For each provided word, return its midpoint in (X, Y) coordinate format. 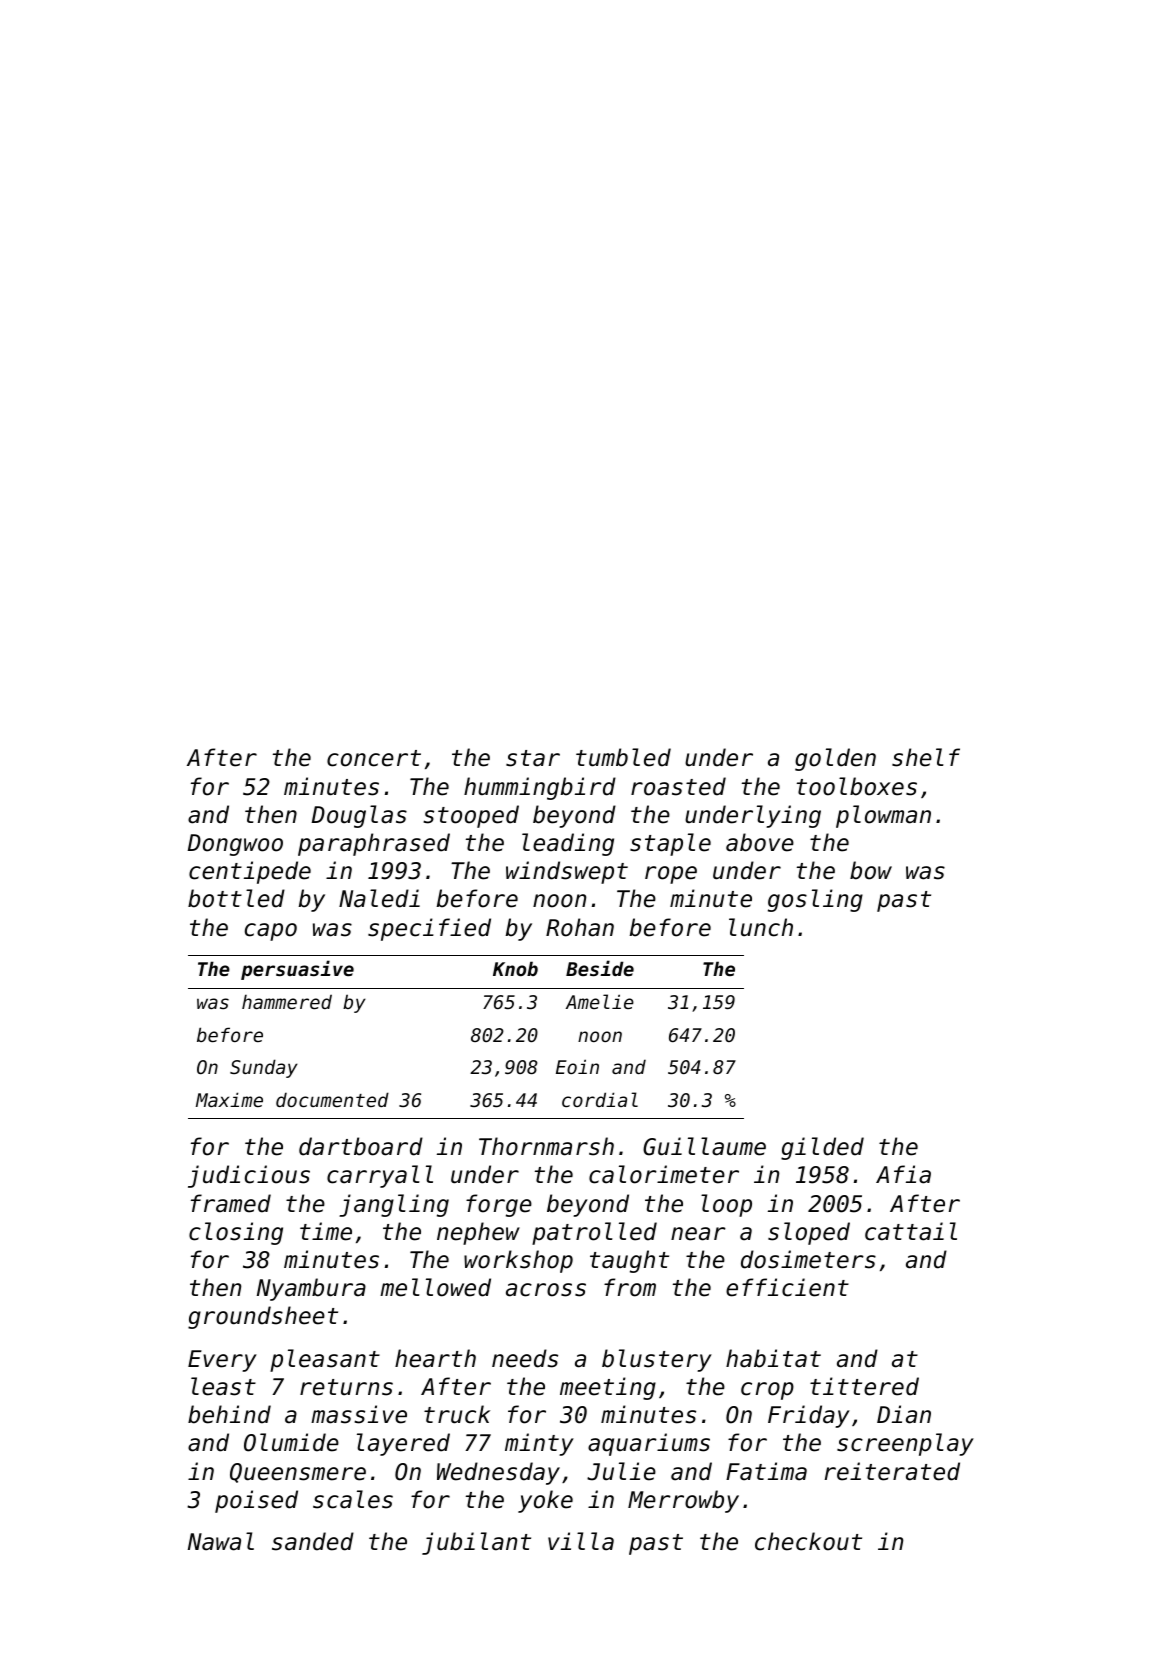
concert (374, 758)
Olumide (291, 1442)
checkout (808, 1541)
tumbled (623, 757)
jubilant (476, 1543)
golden (835, 759)
